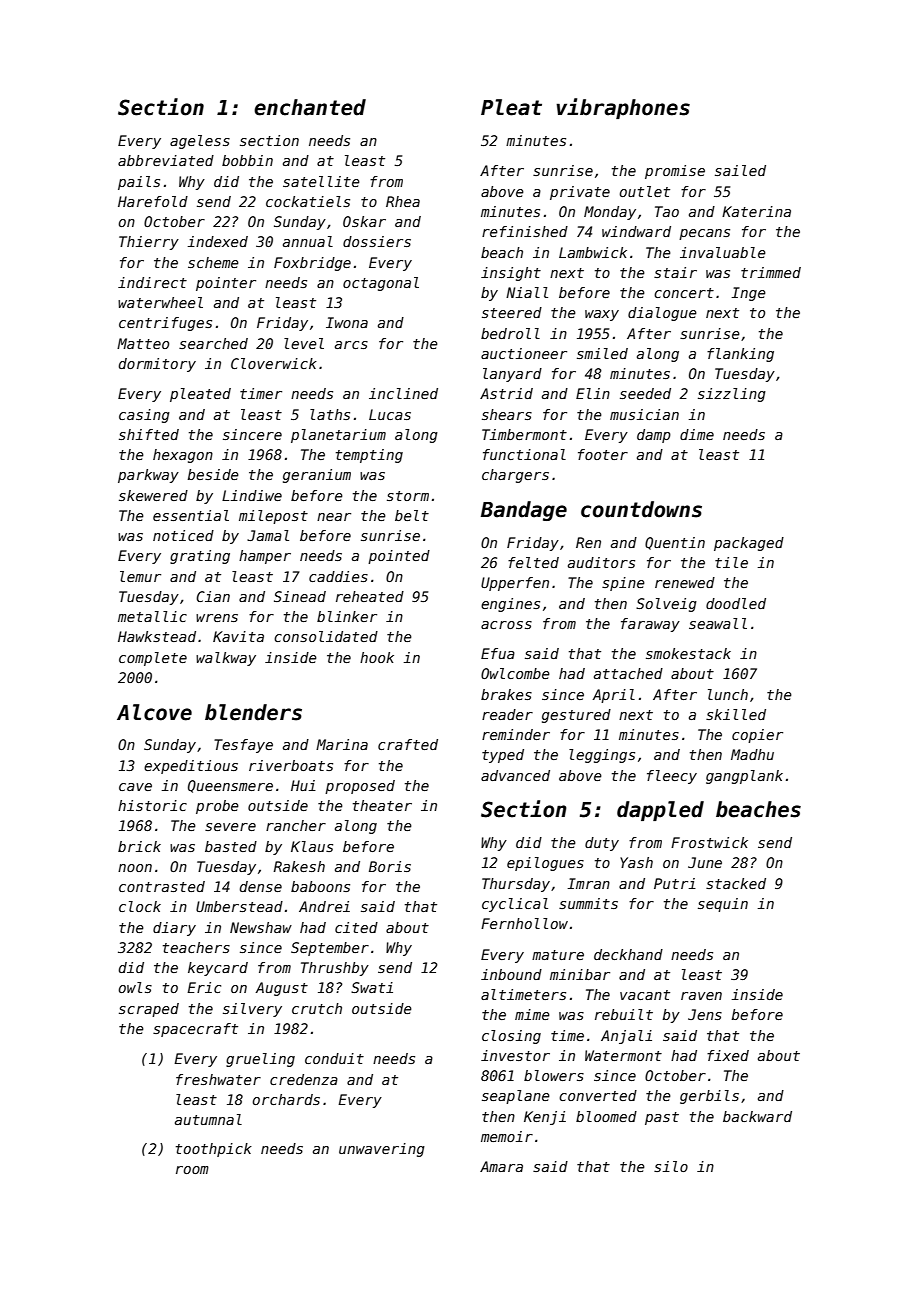 Image resolution: width=924 pixels, height=1314 pixels. What do you see at coordinates (382, 1150) in the screenshot?
I see `unwavering` at bounding box center [382, 1150].
